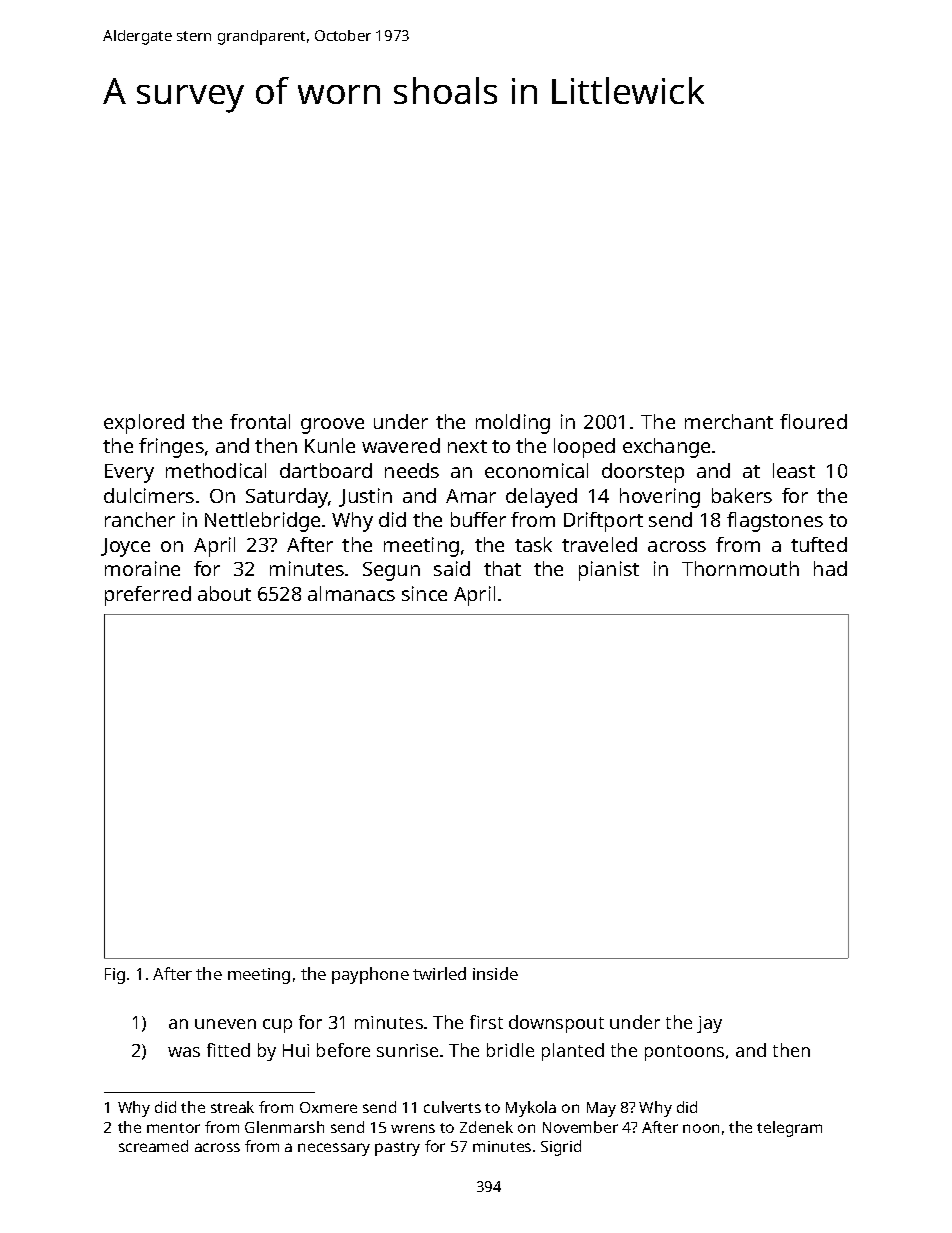  Describe the element at coordinates (284, 1127) in the screenshot. I see `Glenmarsh` at that location.
